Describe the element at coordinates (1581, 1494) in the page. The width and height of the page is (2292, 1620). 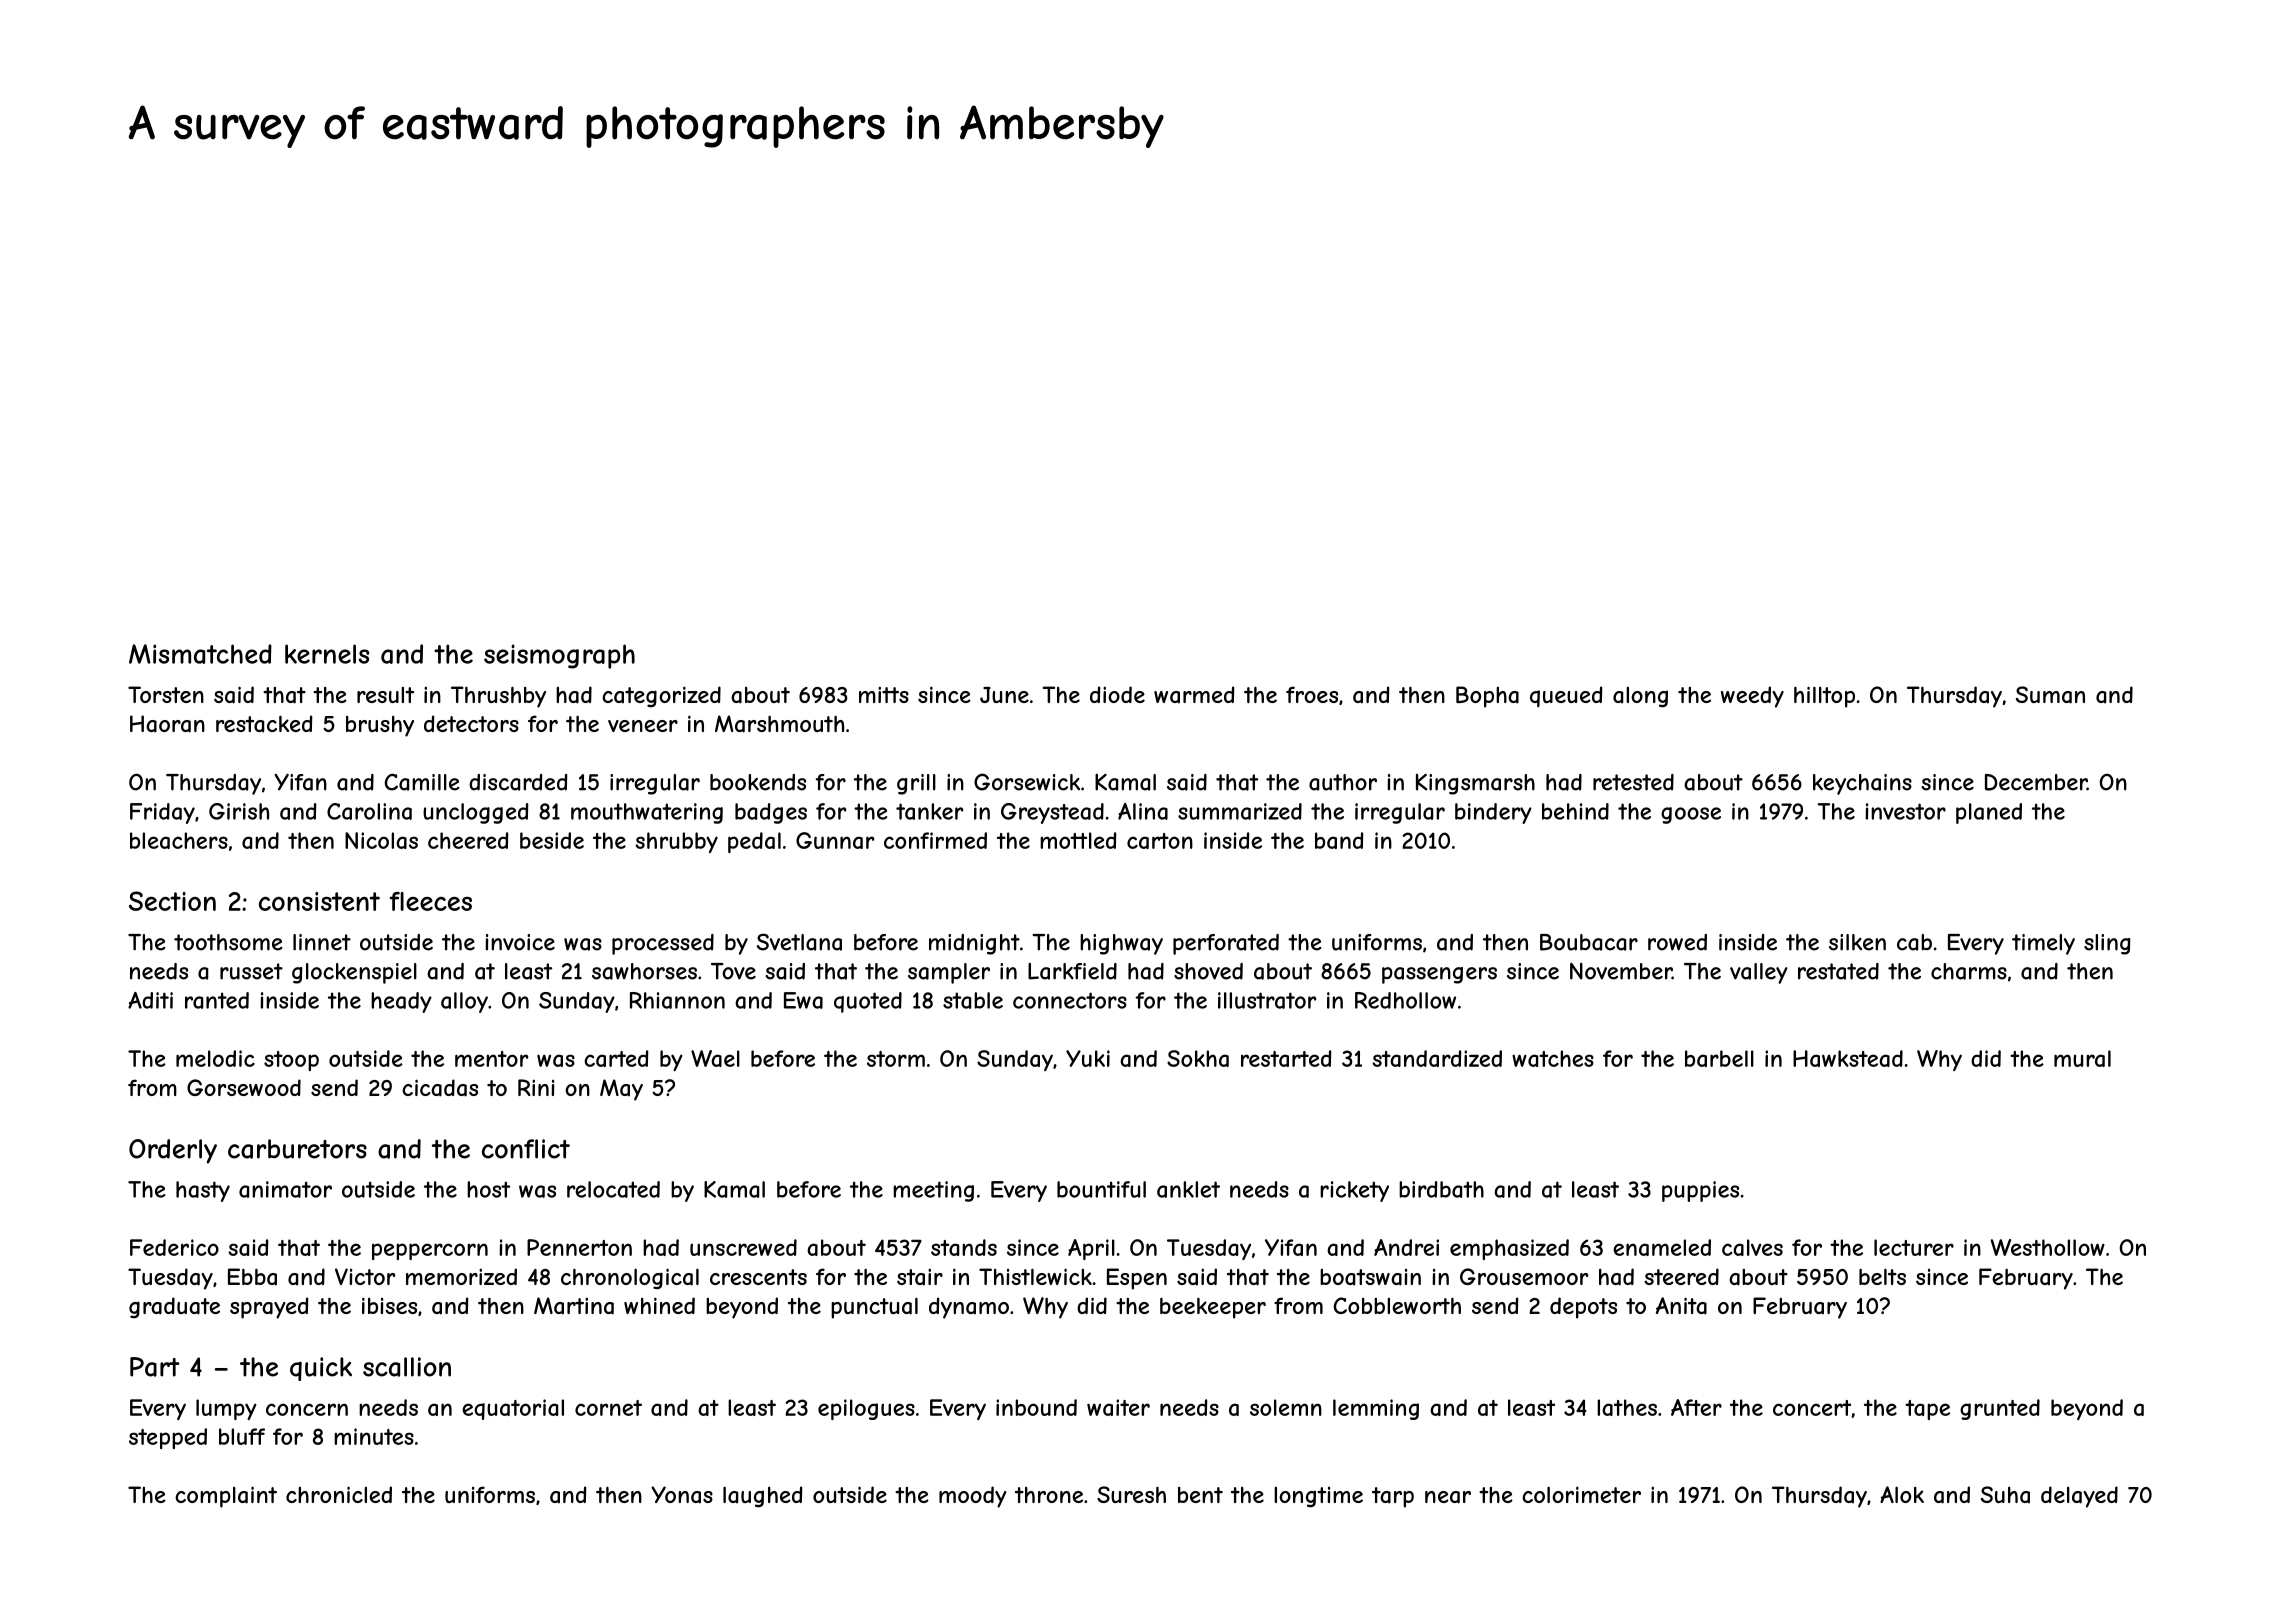
I see `colorimeter` at that location.
